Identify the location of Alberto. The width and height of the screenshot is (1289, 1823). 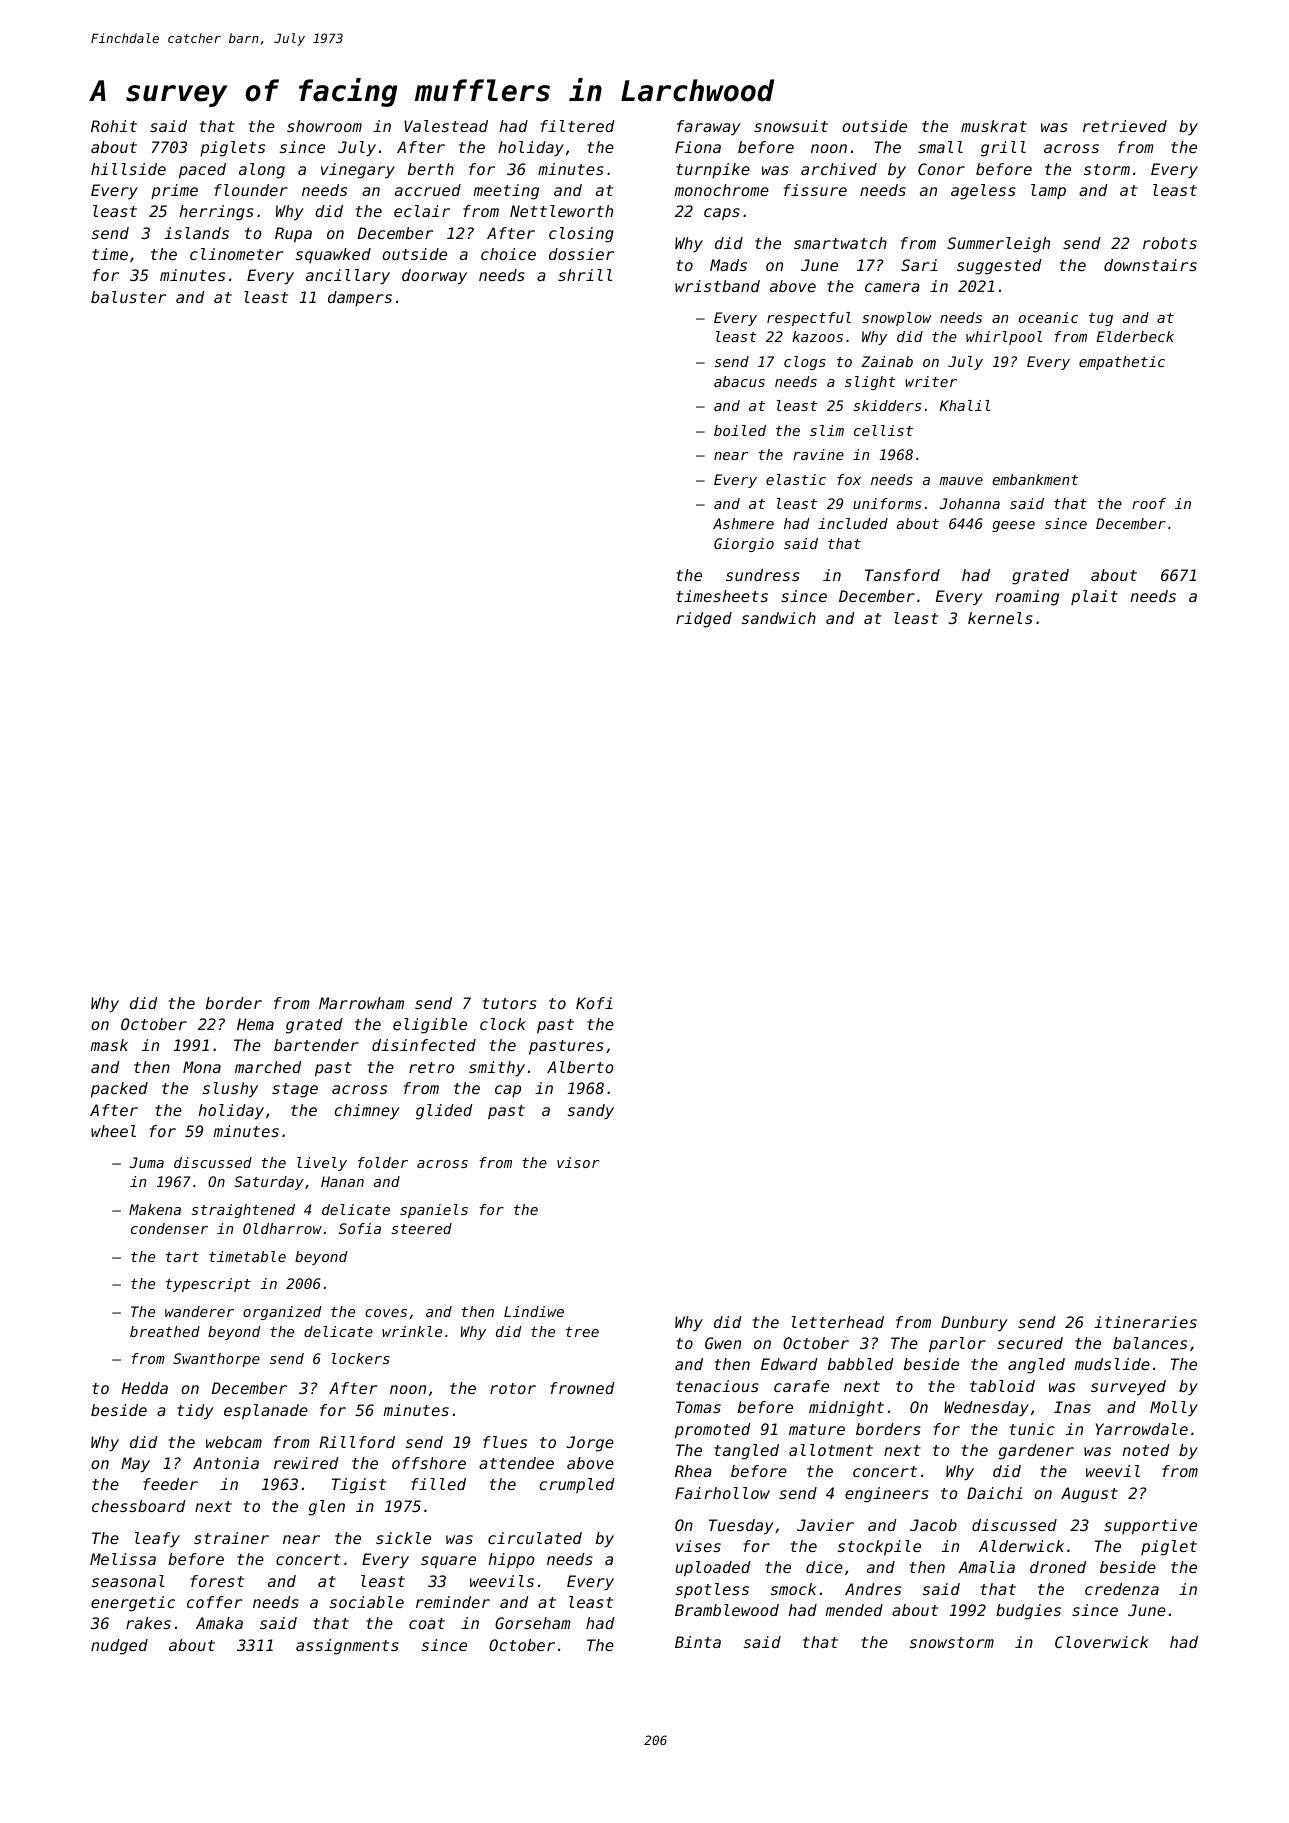
(580, 1067).
